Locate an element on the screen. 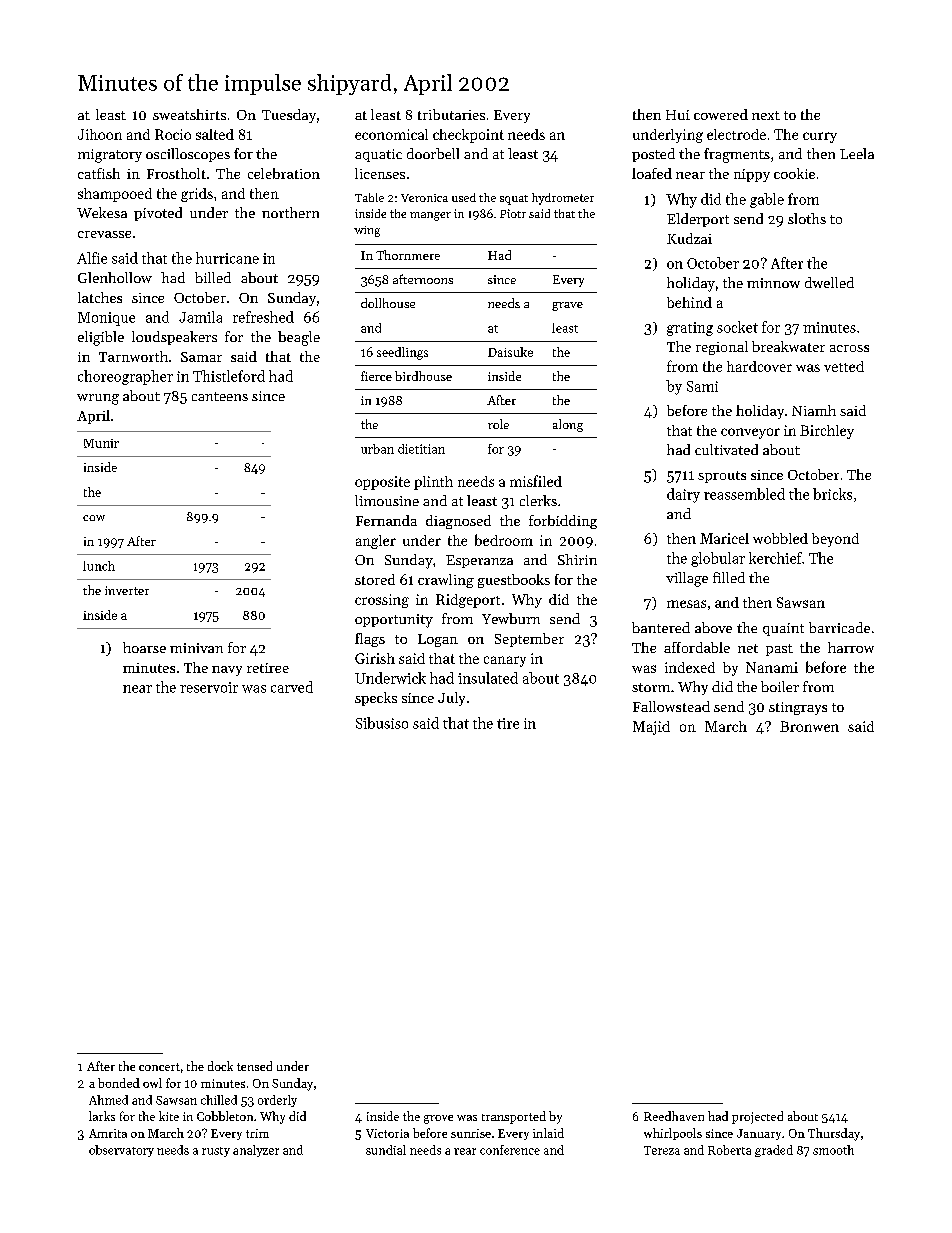 The height and width of the screenshot is (1233, 952). Roberta is located at coordinates (729, 1150).
